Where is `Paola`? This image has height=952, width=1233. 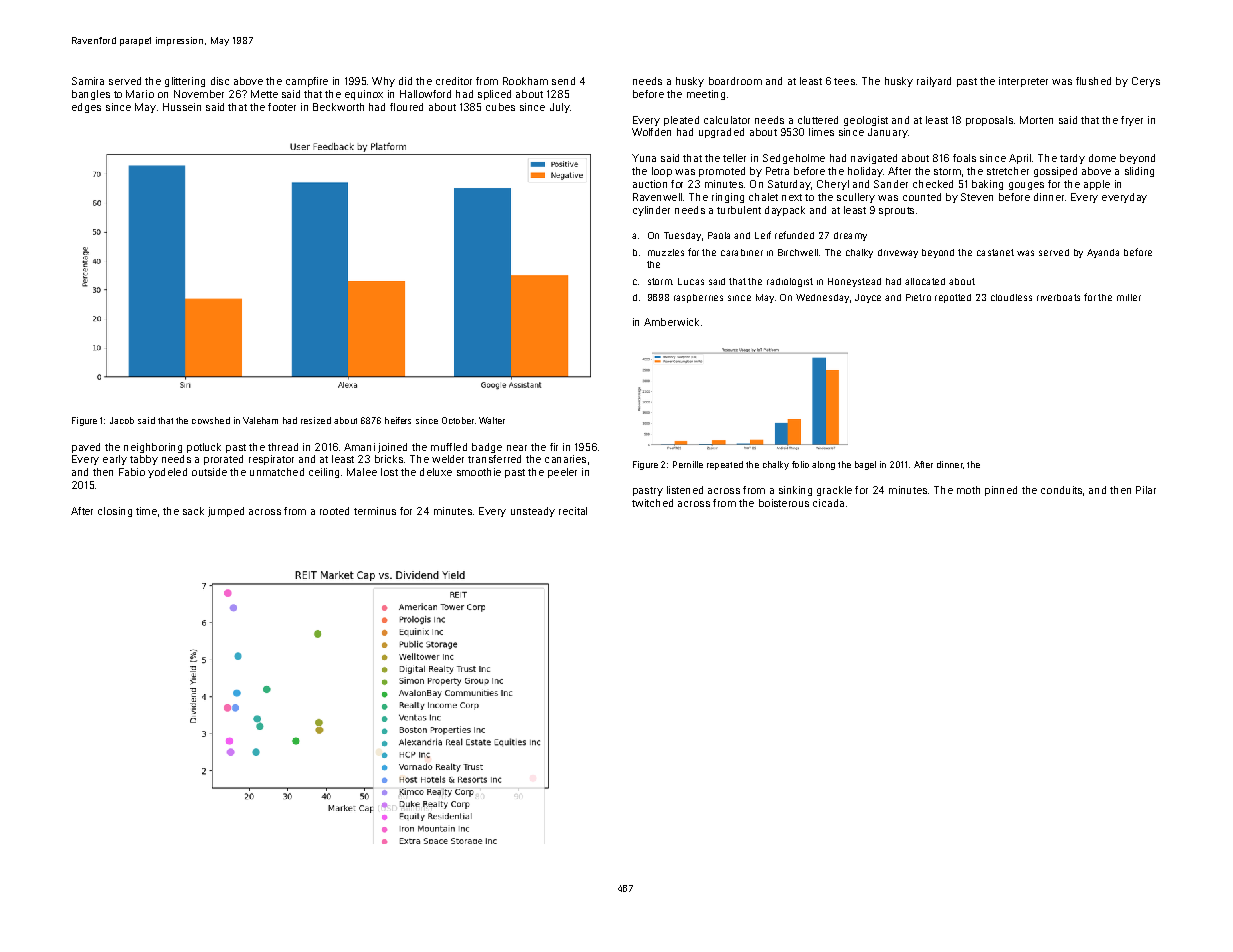 Paola is located at coordinates (719, 235).
